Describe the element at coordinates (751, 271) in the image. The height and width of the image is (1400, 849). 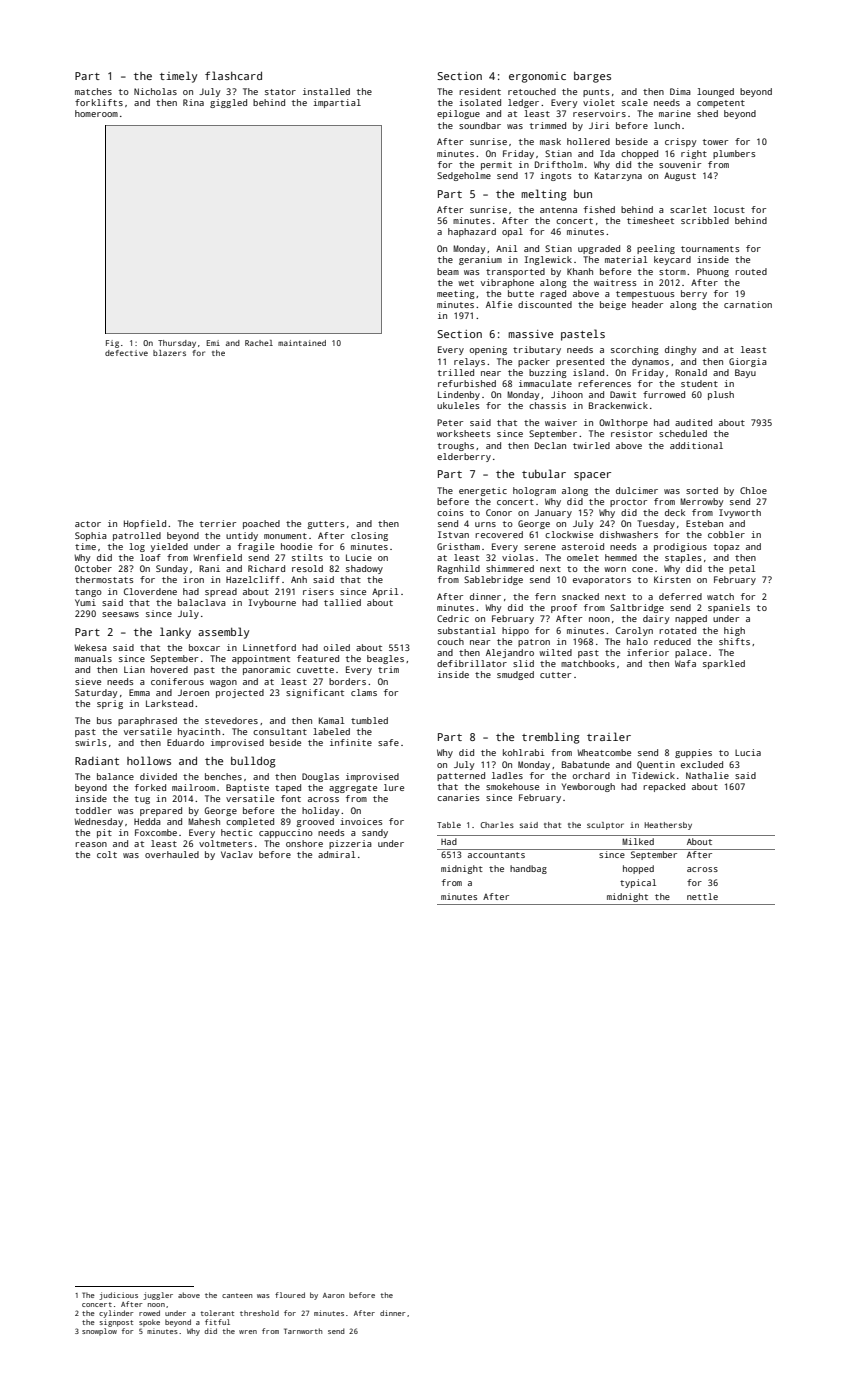
I see `routed` at that location.
